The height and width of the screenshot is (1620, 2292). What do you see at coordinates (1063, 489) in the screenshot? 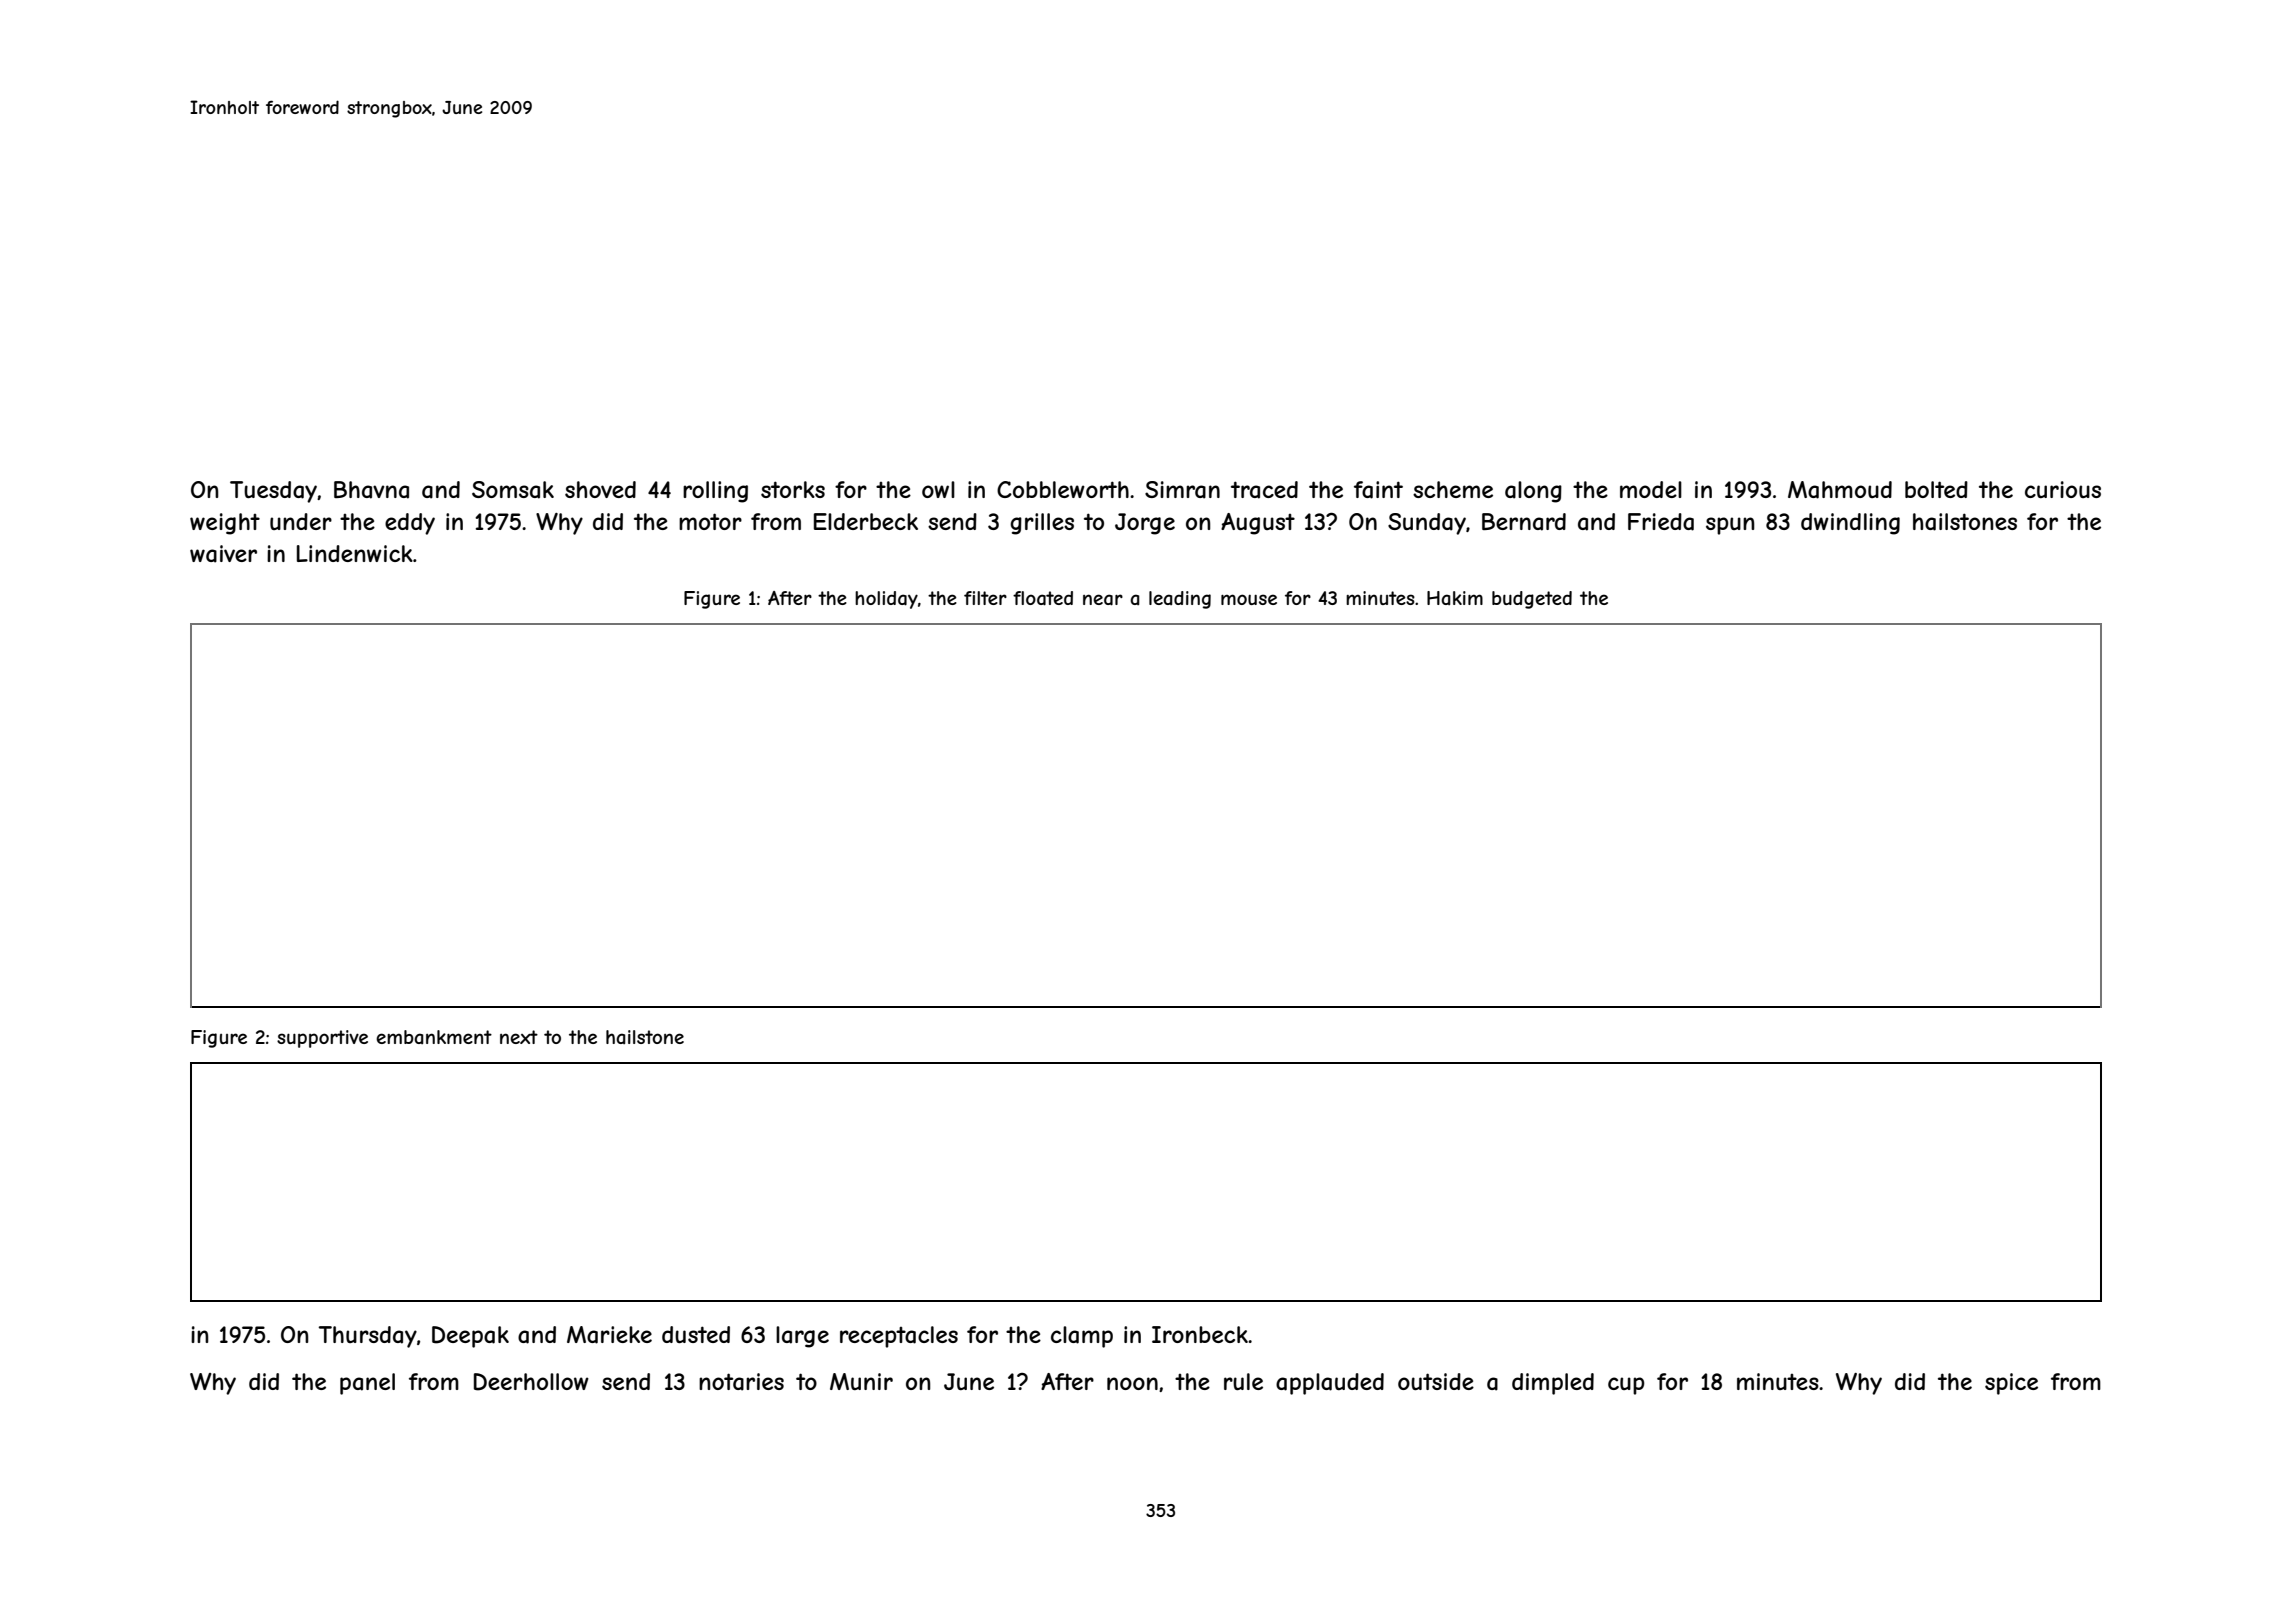
I see `Cobbleworth` at bounding box center [1063, 489].
